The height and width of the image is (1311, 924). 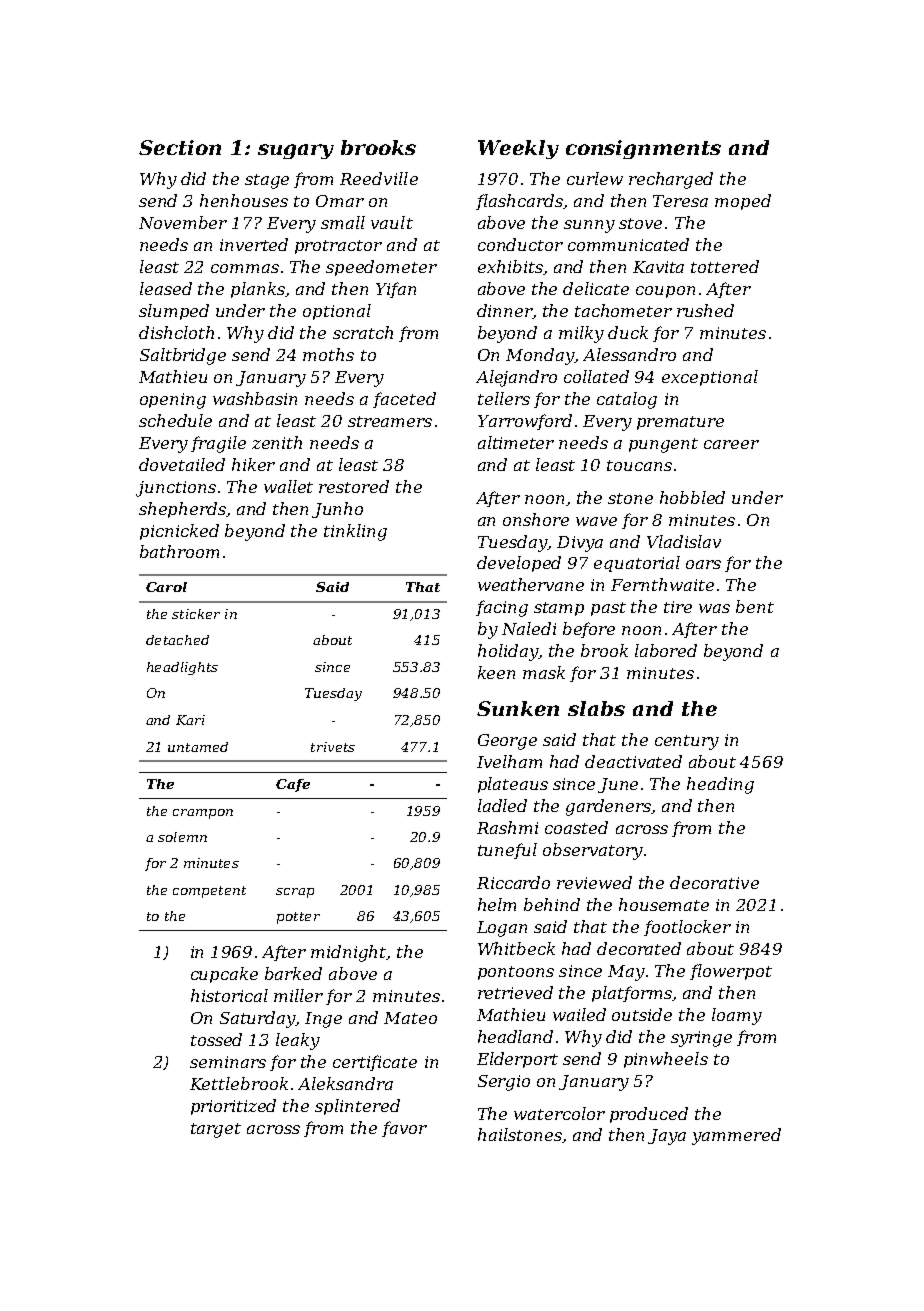 I want to click on decorative, so click(x=714, y=882).
